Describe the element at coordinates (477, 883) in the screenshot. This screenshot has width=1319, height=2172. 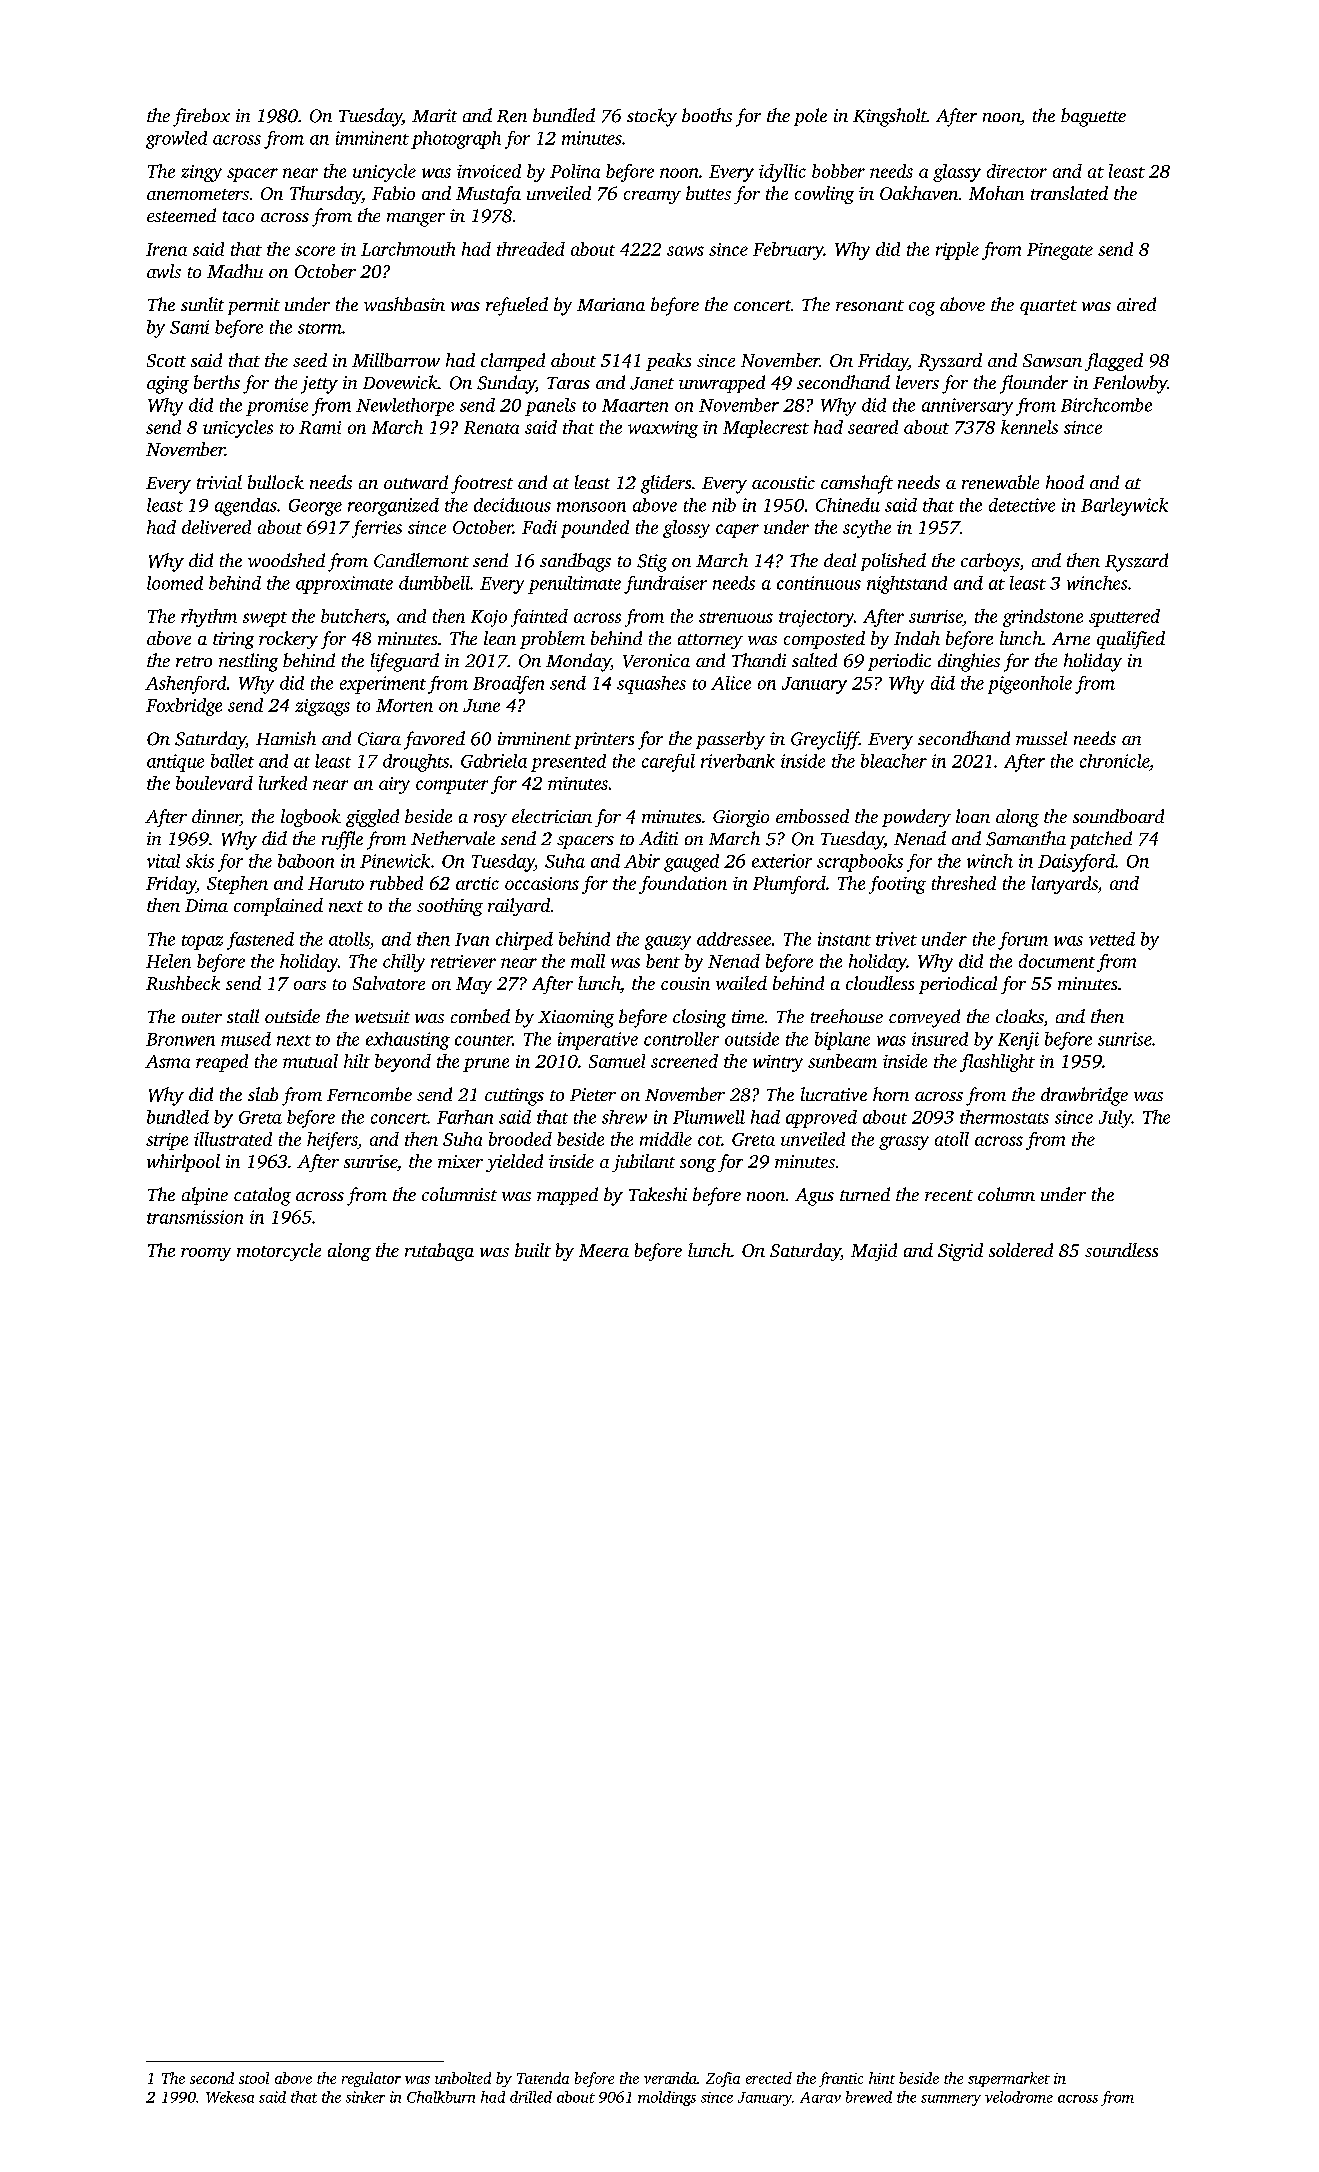
I see `arctic` at that location.
